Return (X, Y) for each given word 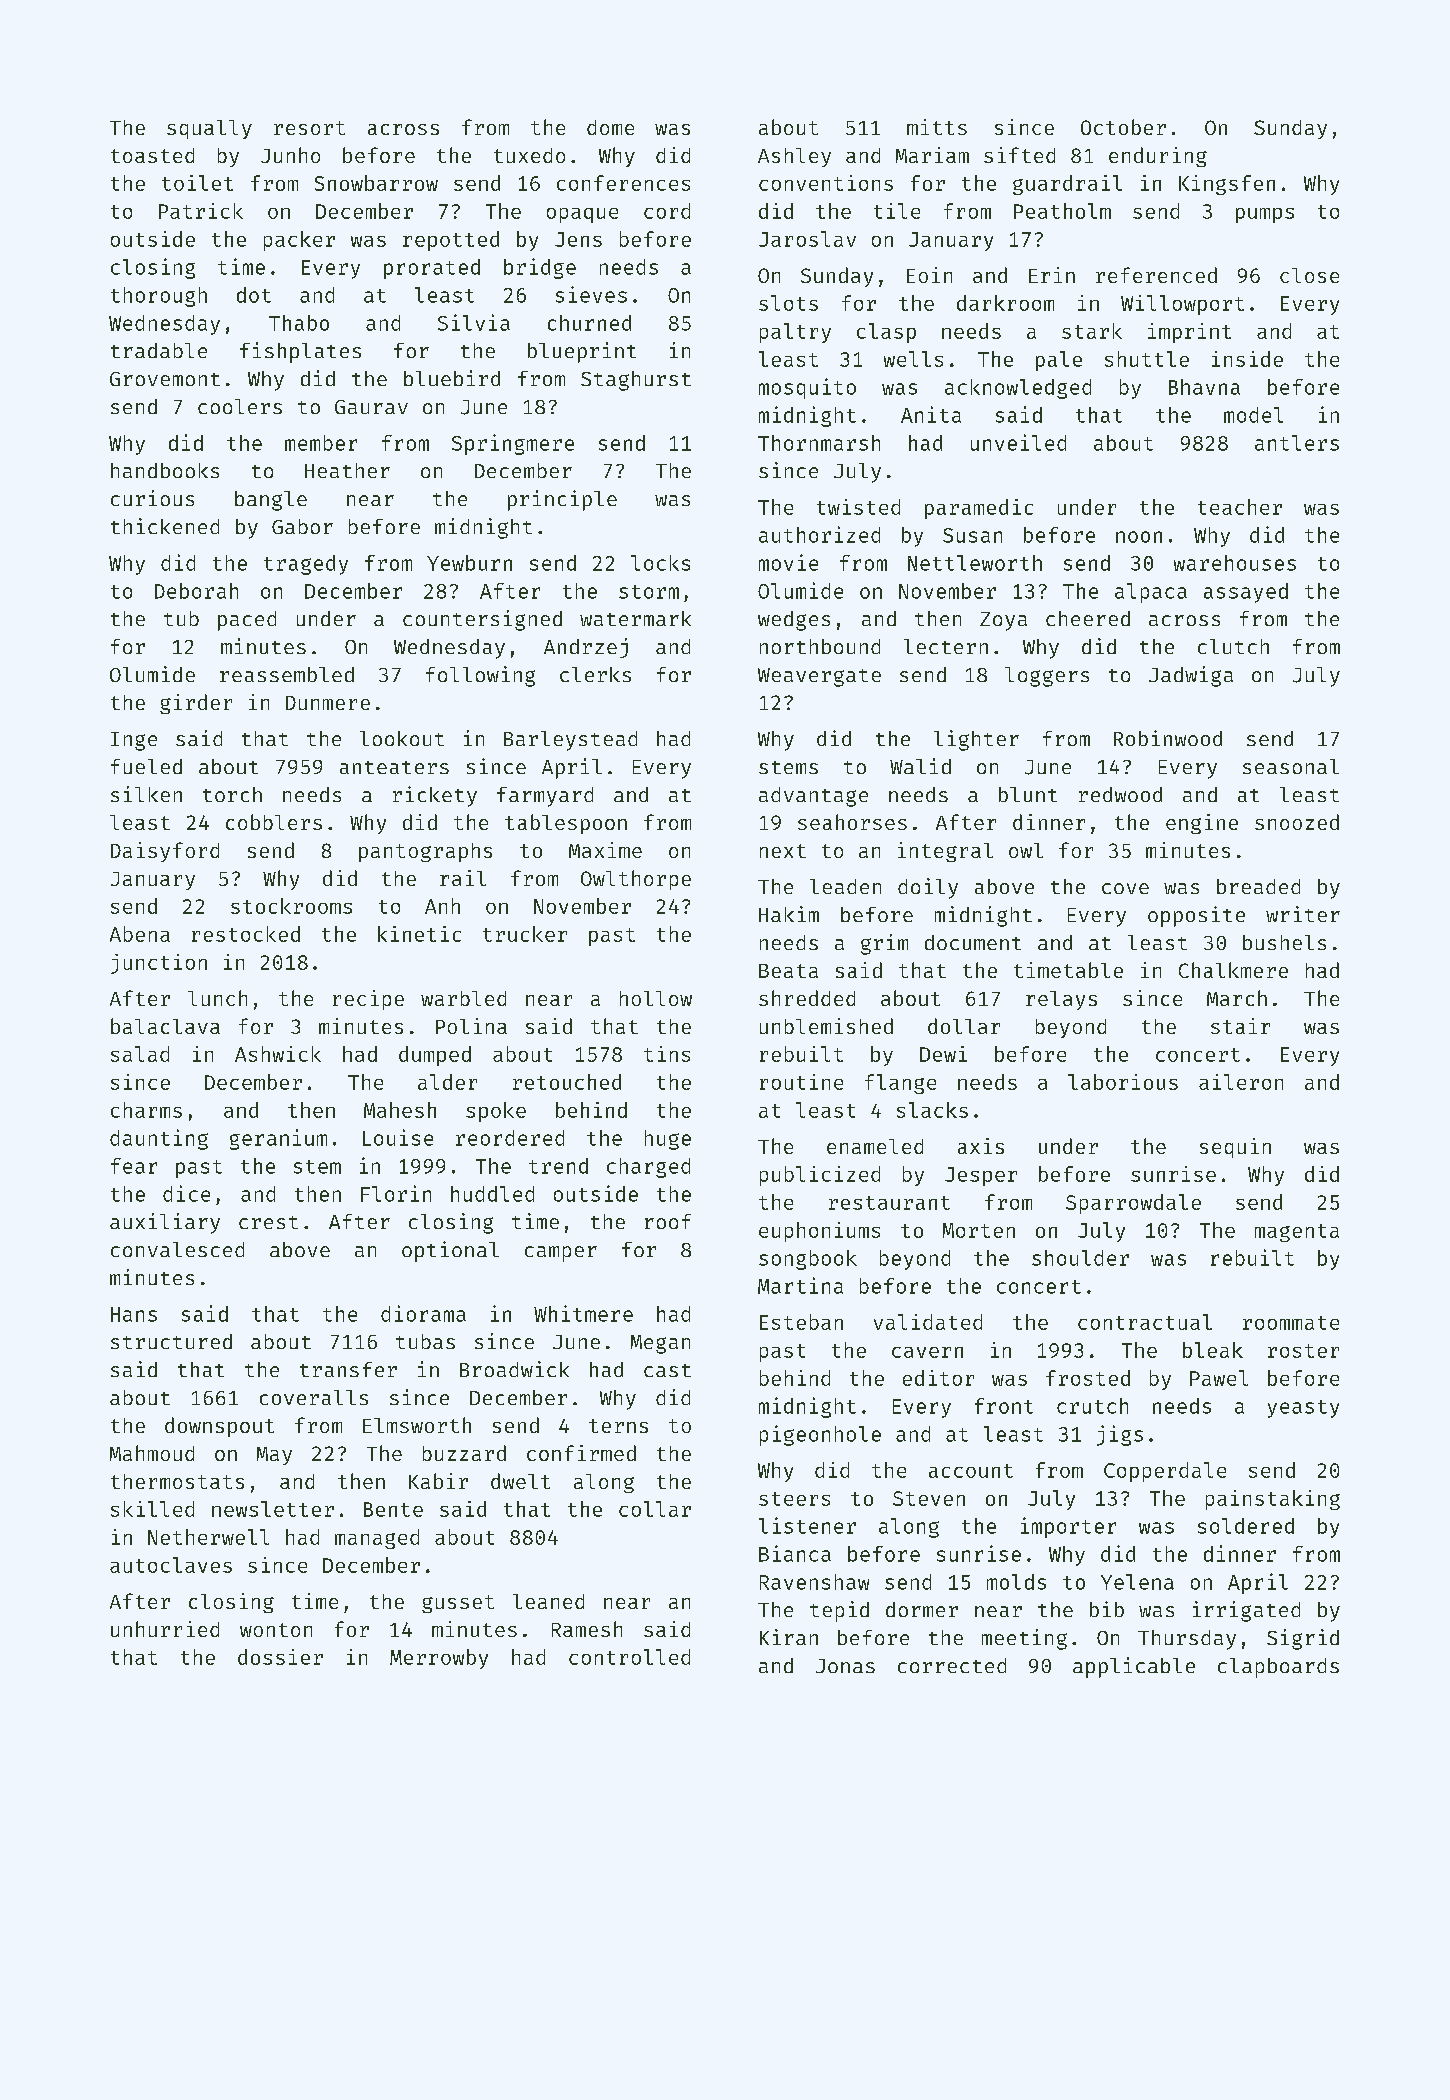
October (1123, 127)
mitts (937, 127)
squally (209, 129)
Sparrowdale (1133, 1204)
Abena (140, 934)
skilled (152, 1509)
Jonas (845, 1666)
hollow (656, 998)
